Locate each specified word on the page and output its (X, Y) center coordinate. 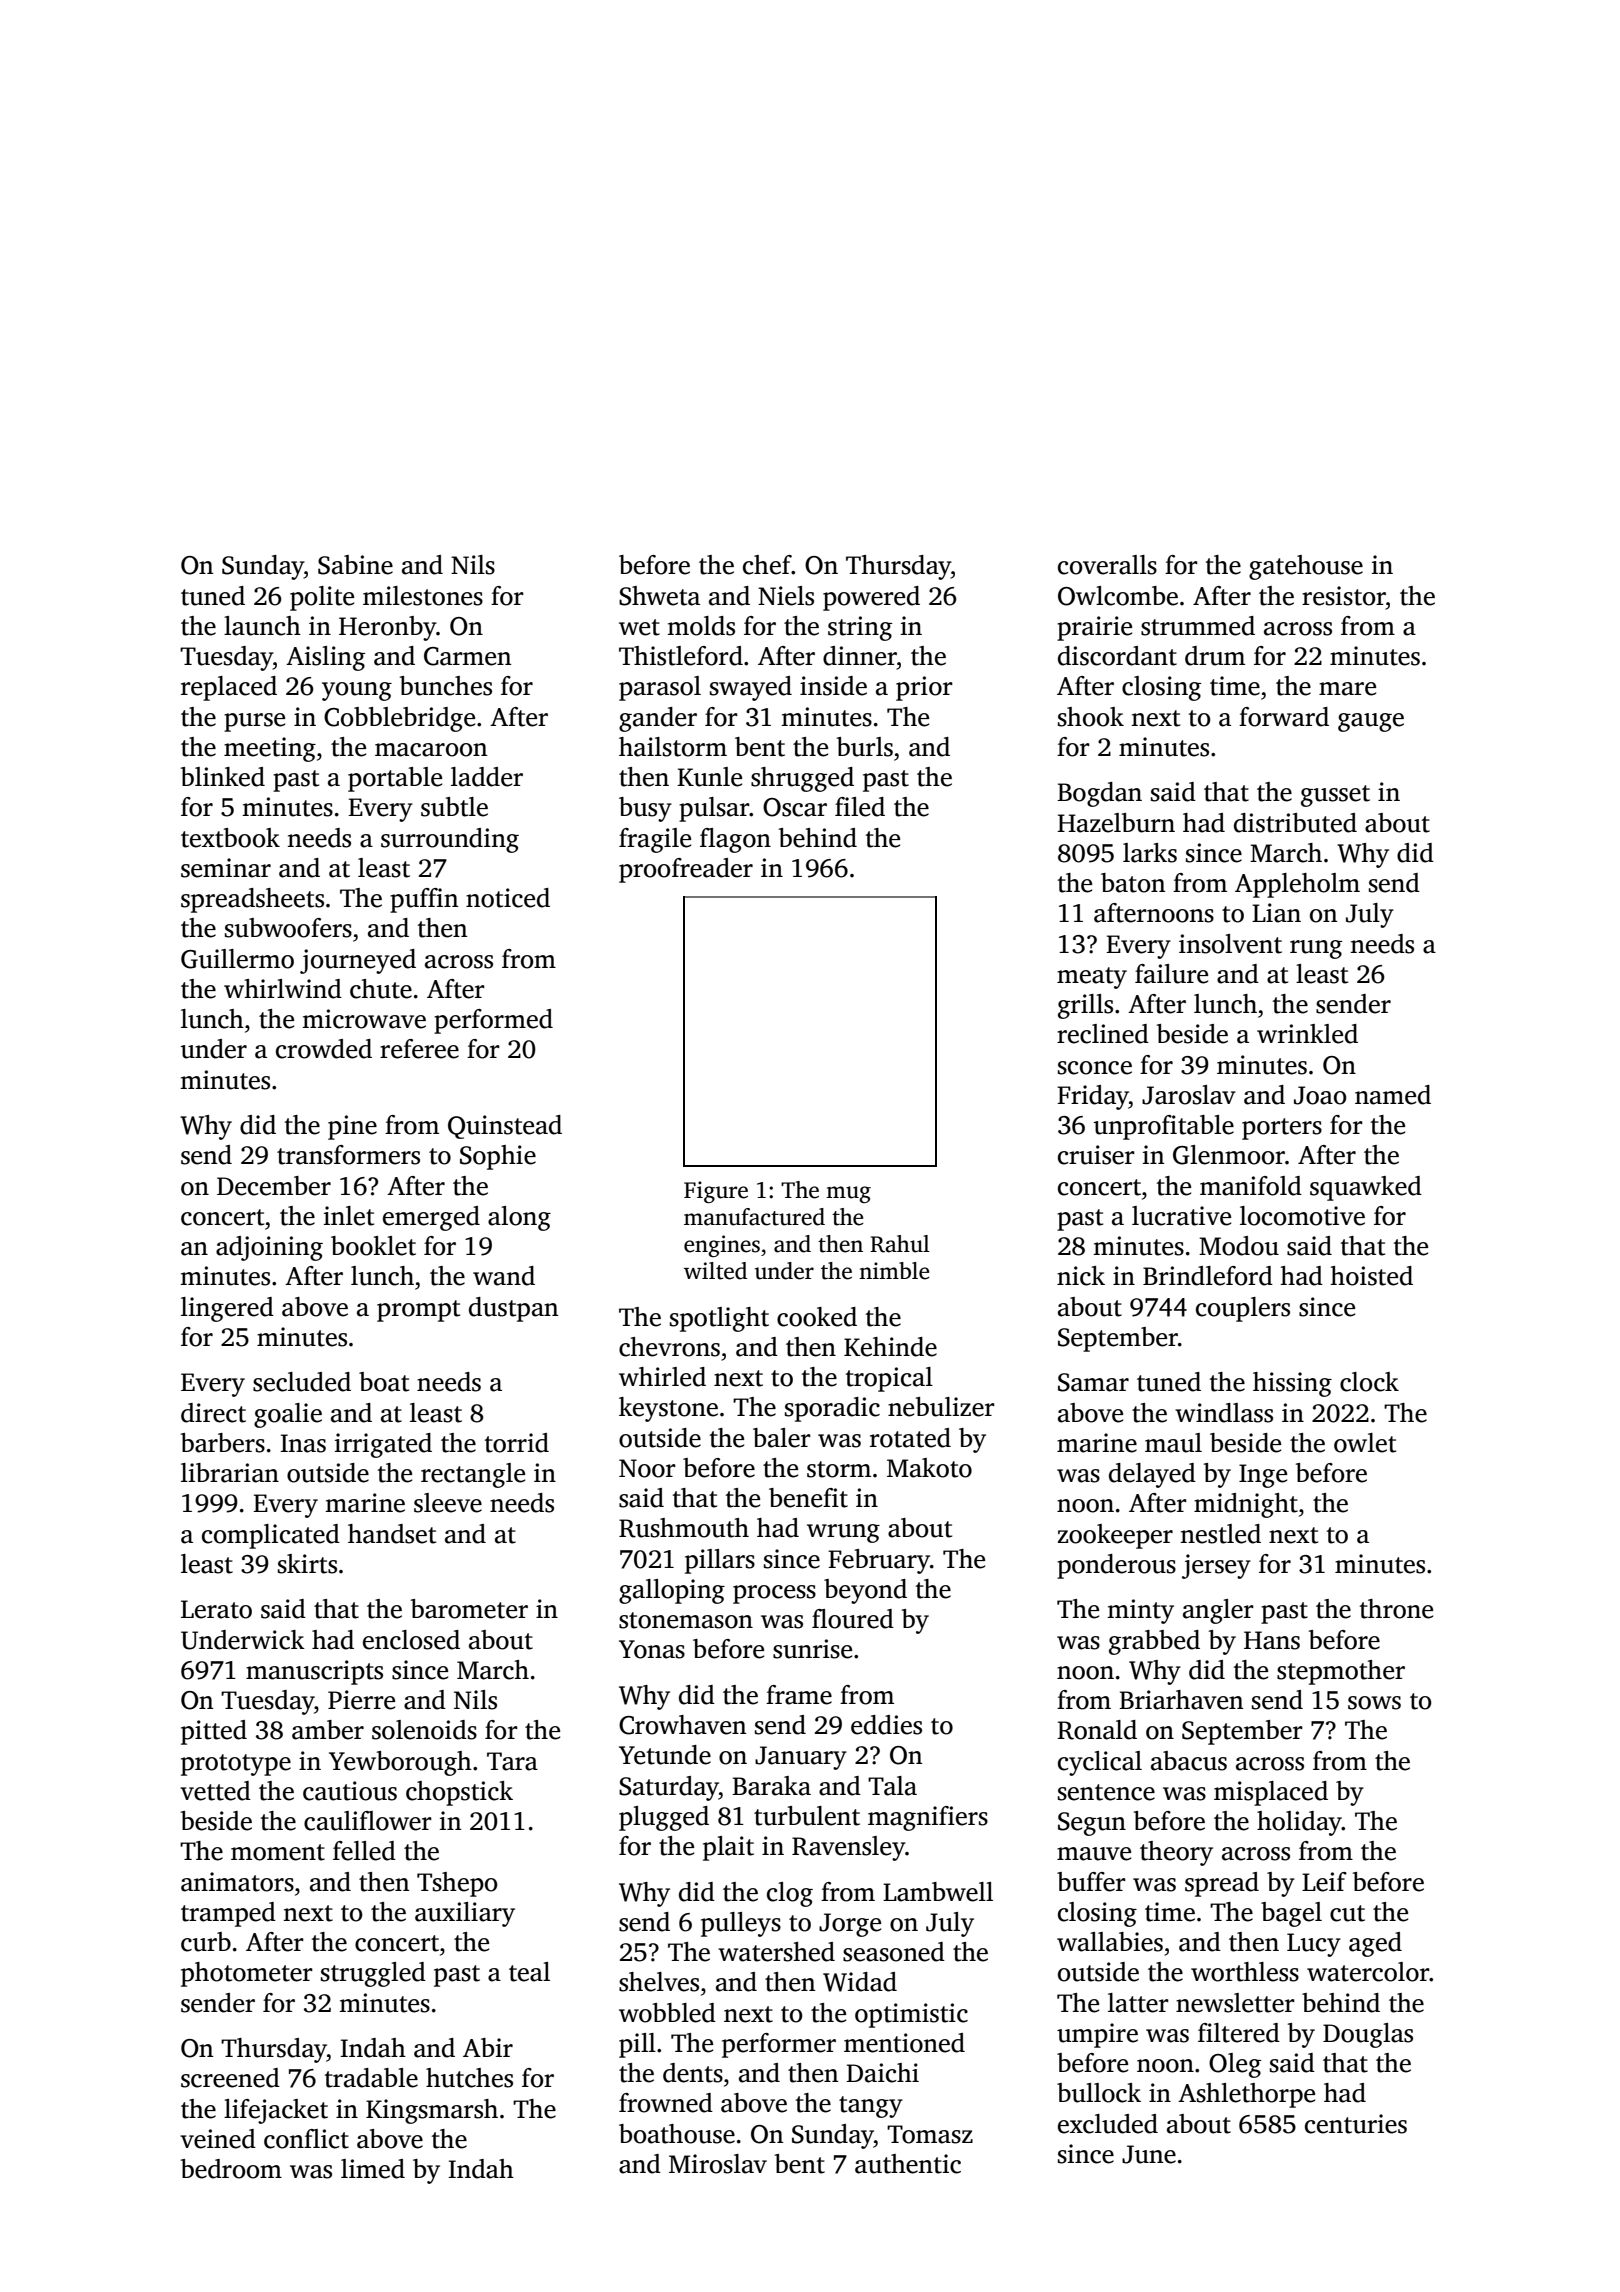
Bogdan (1099, 794)
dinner (860, 656)
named (1393, 1095)
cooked (817, 1317)
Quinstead (505, 1127)
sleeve (448, 1503)
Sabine (355, 565)
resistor (1344, 596)
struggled (373, 1974)
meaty (1092, 978)
